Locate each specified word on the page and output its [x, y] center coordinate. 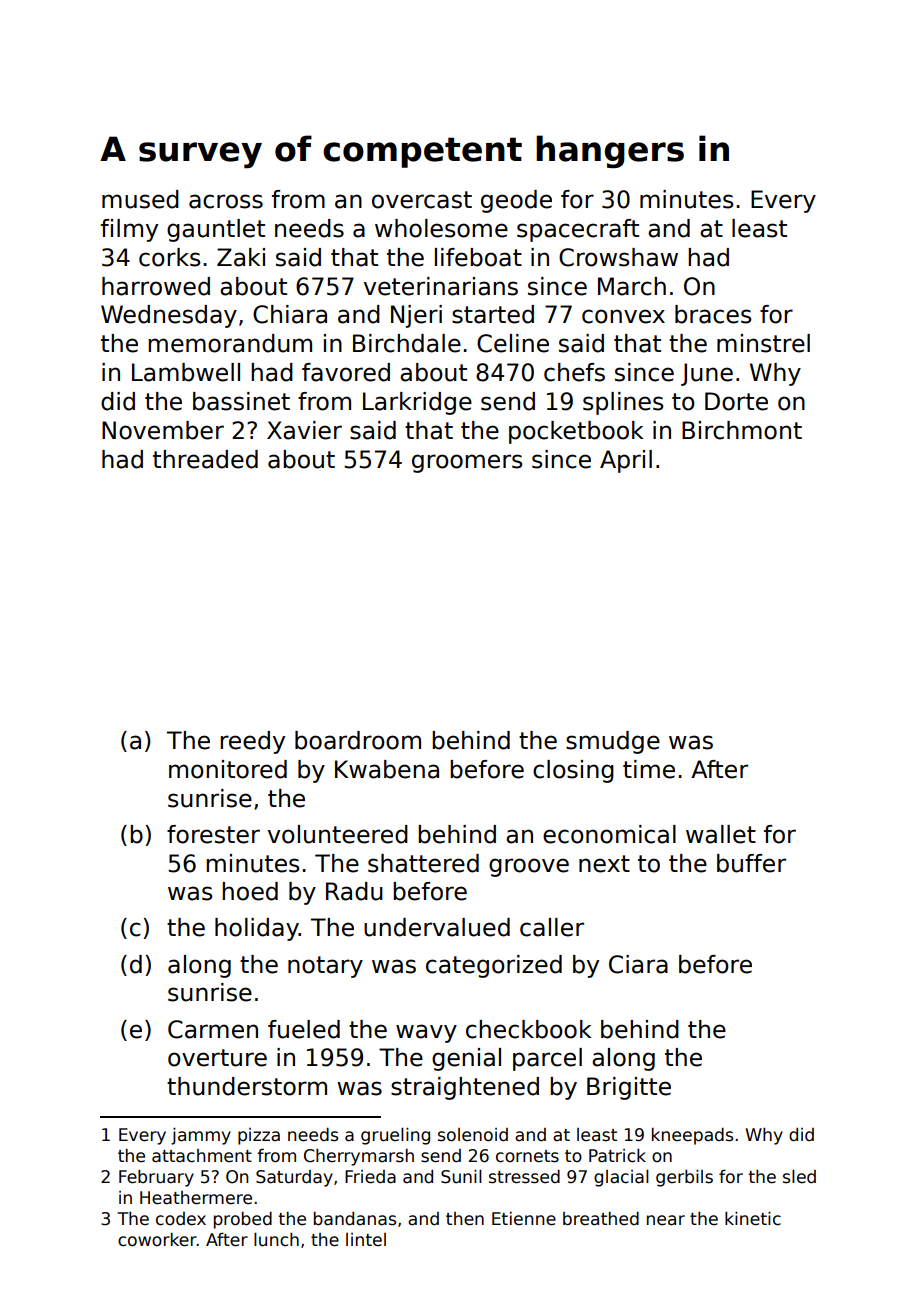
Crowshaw [618, 257]
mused [140, 199]
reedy [252, 742]
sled [799, 1176]
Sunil [461, 1176]
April [626, 461]
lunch [276, 1239]
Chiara [290, 314]
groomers [467, 463]
